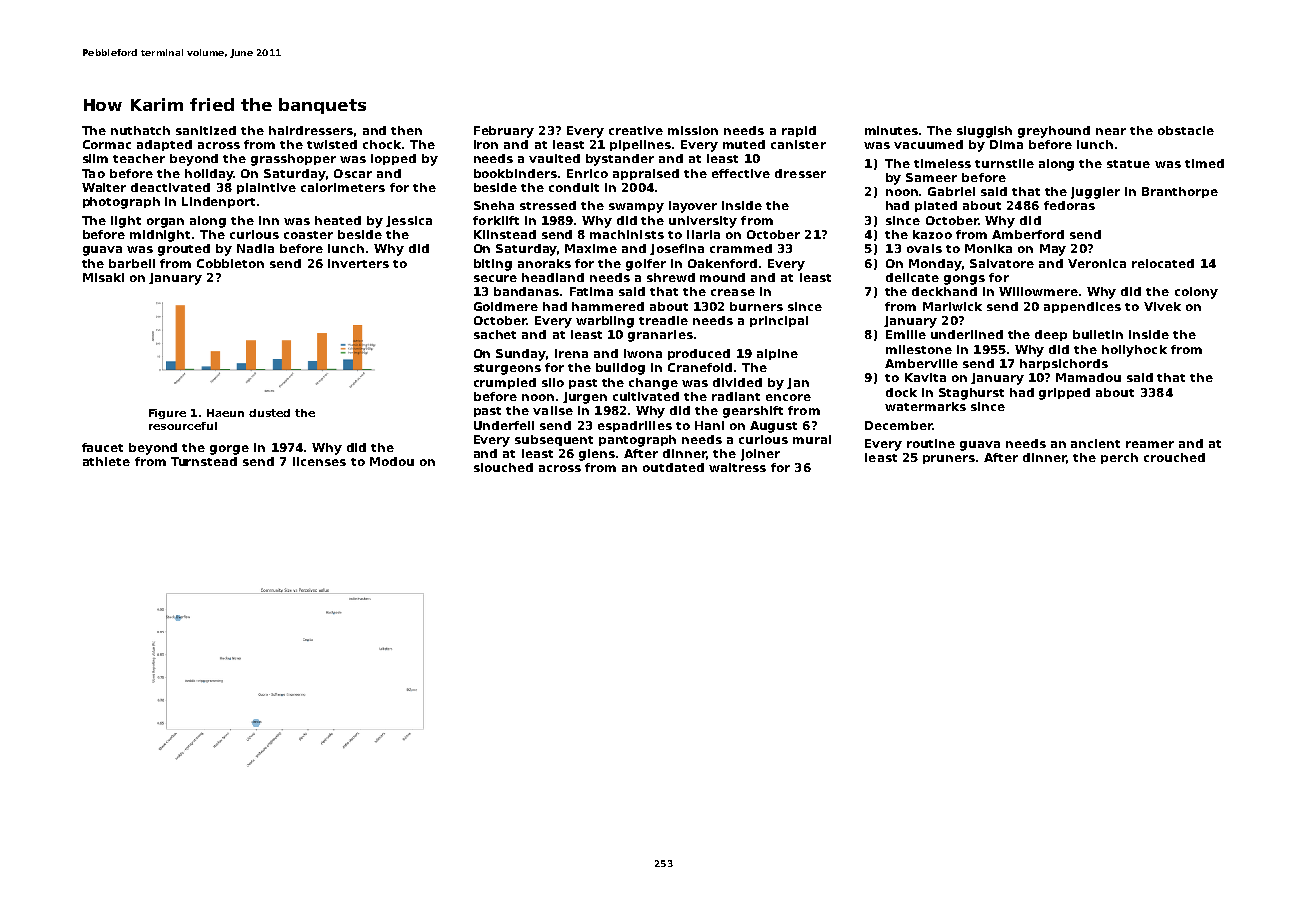 The image size is (1308, 924). I want to click on ancient, so click(1095, 443).
